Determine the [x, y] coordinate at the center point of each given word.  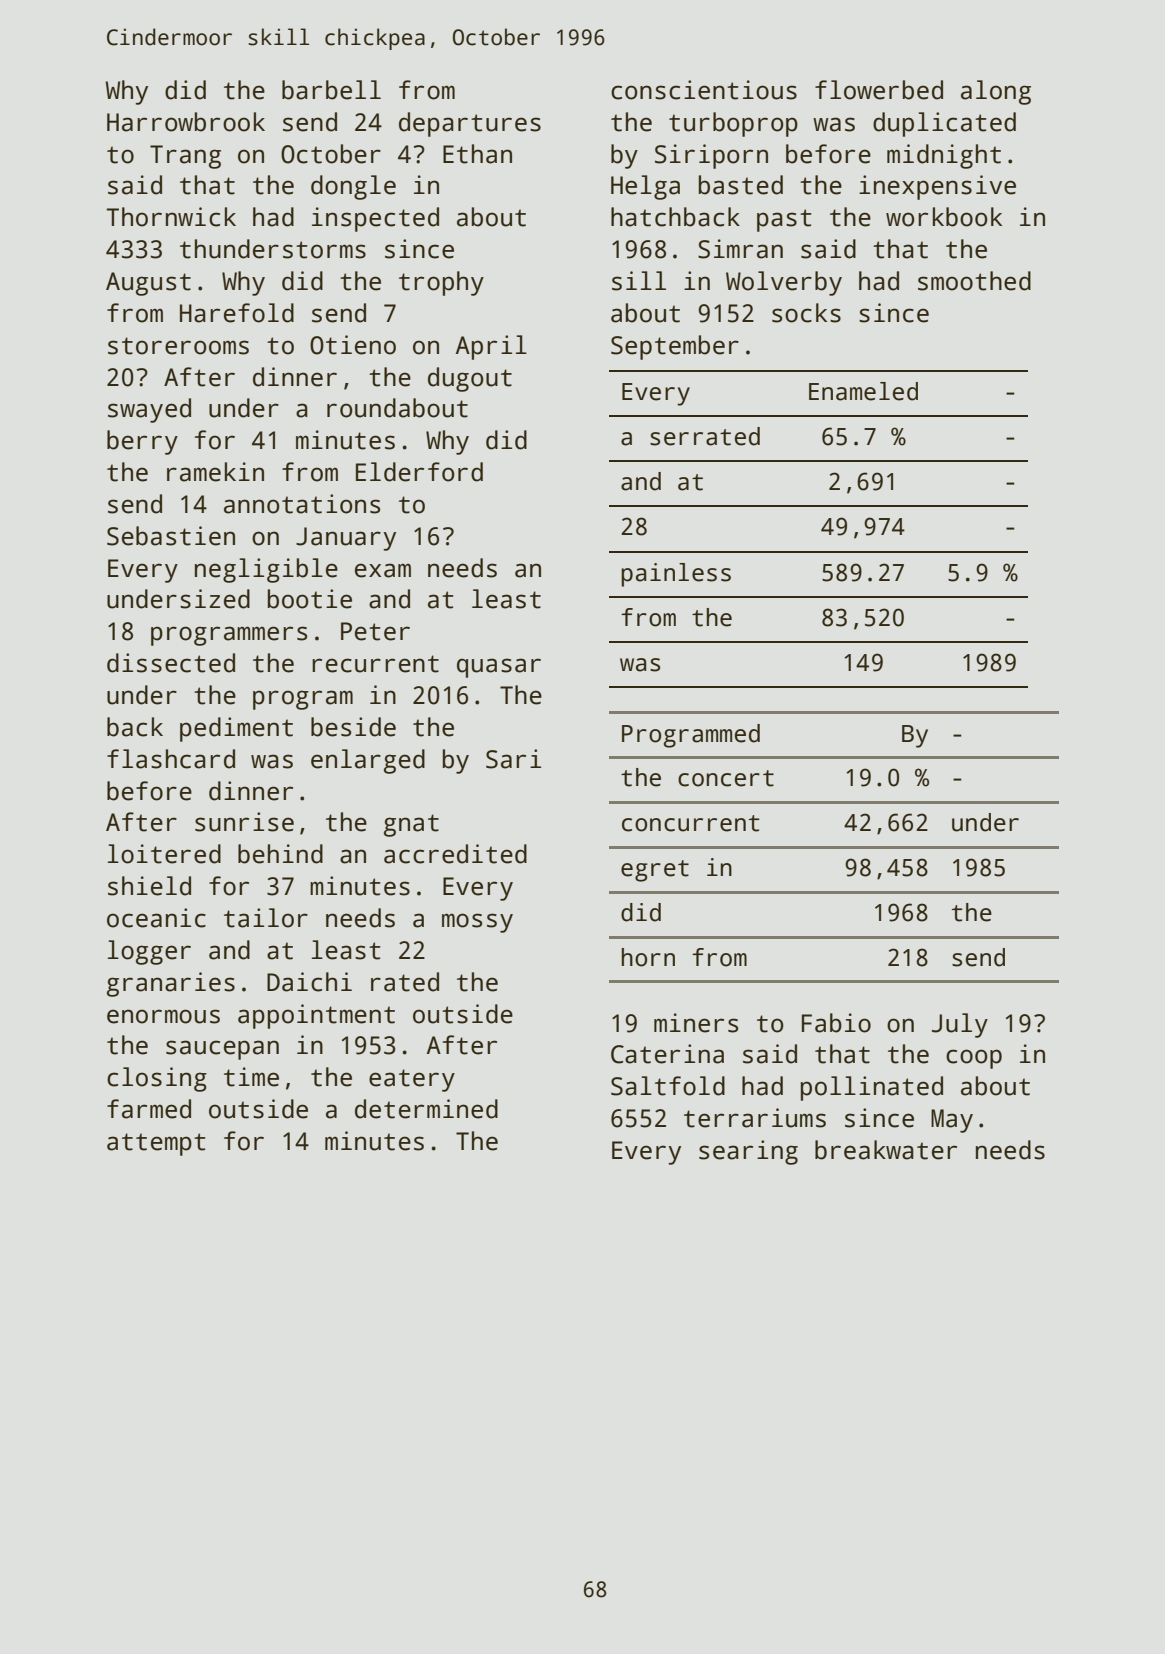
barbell [331, 90]
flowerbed [879, 90]
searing [748, 1152]
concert [726, 778]
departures [470, 124]
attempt [156, 1144]
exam [383, 570]
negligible [266, 570]
